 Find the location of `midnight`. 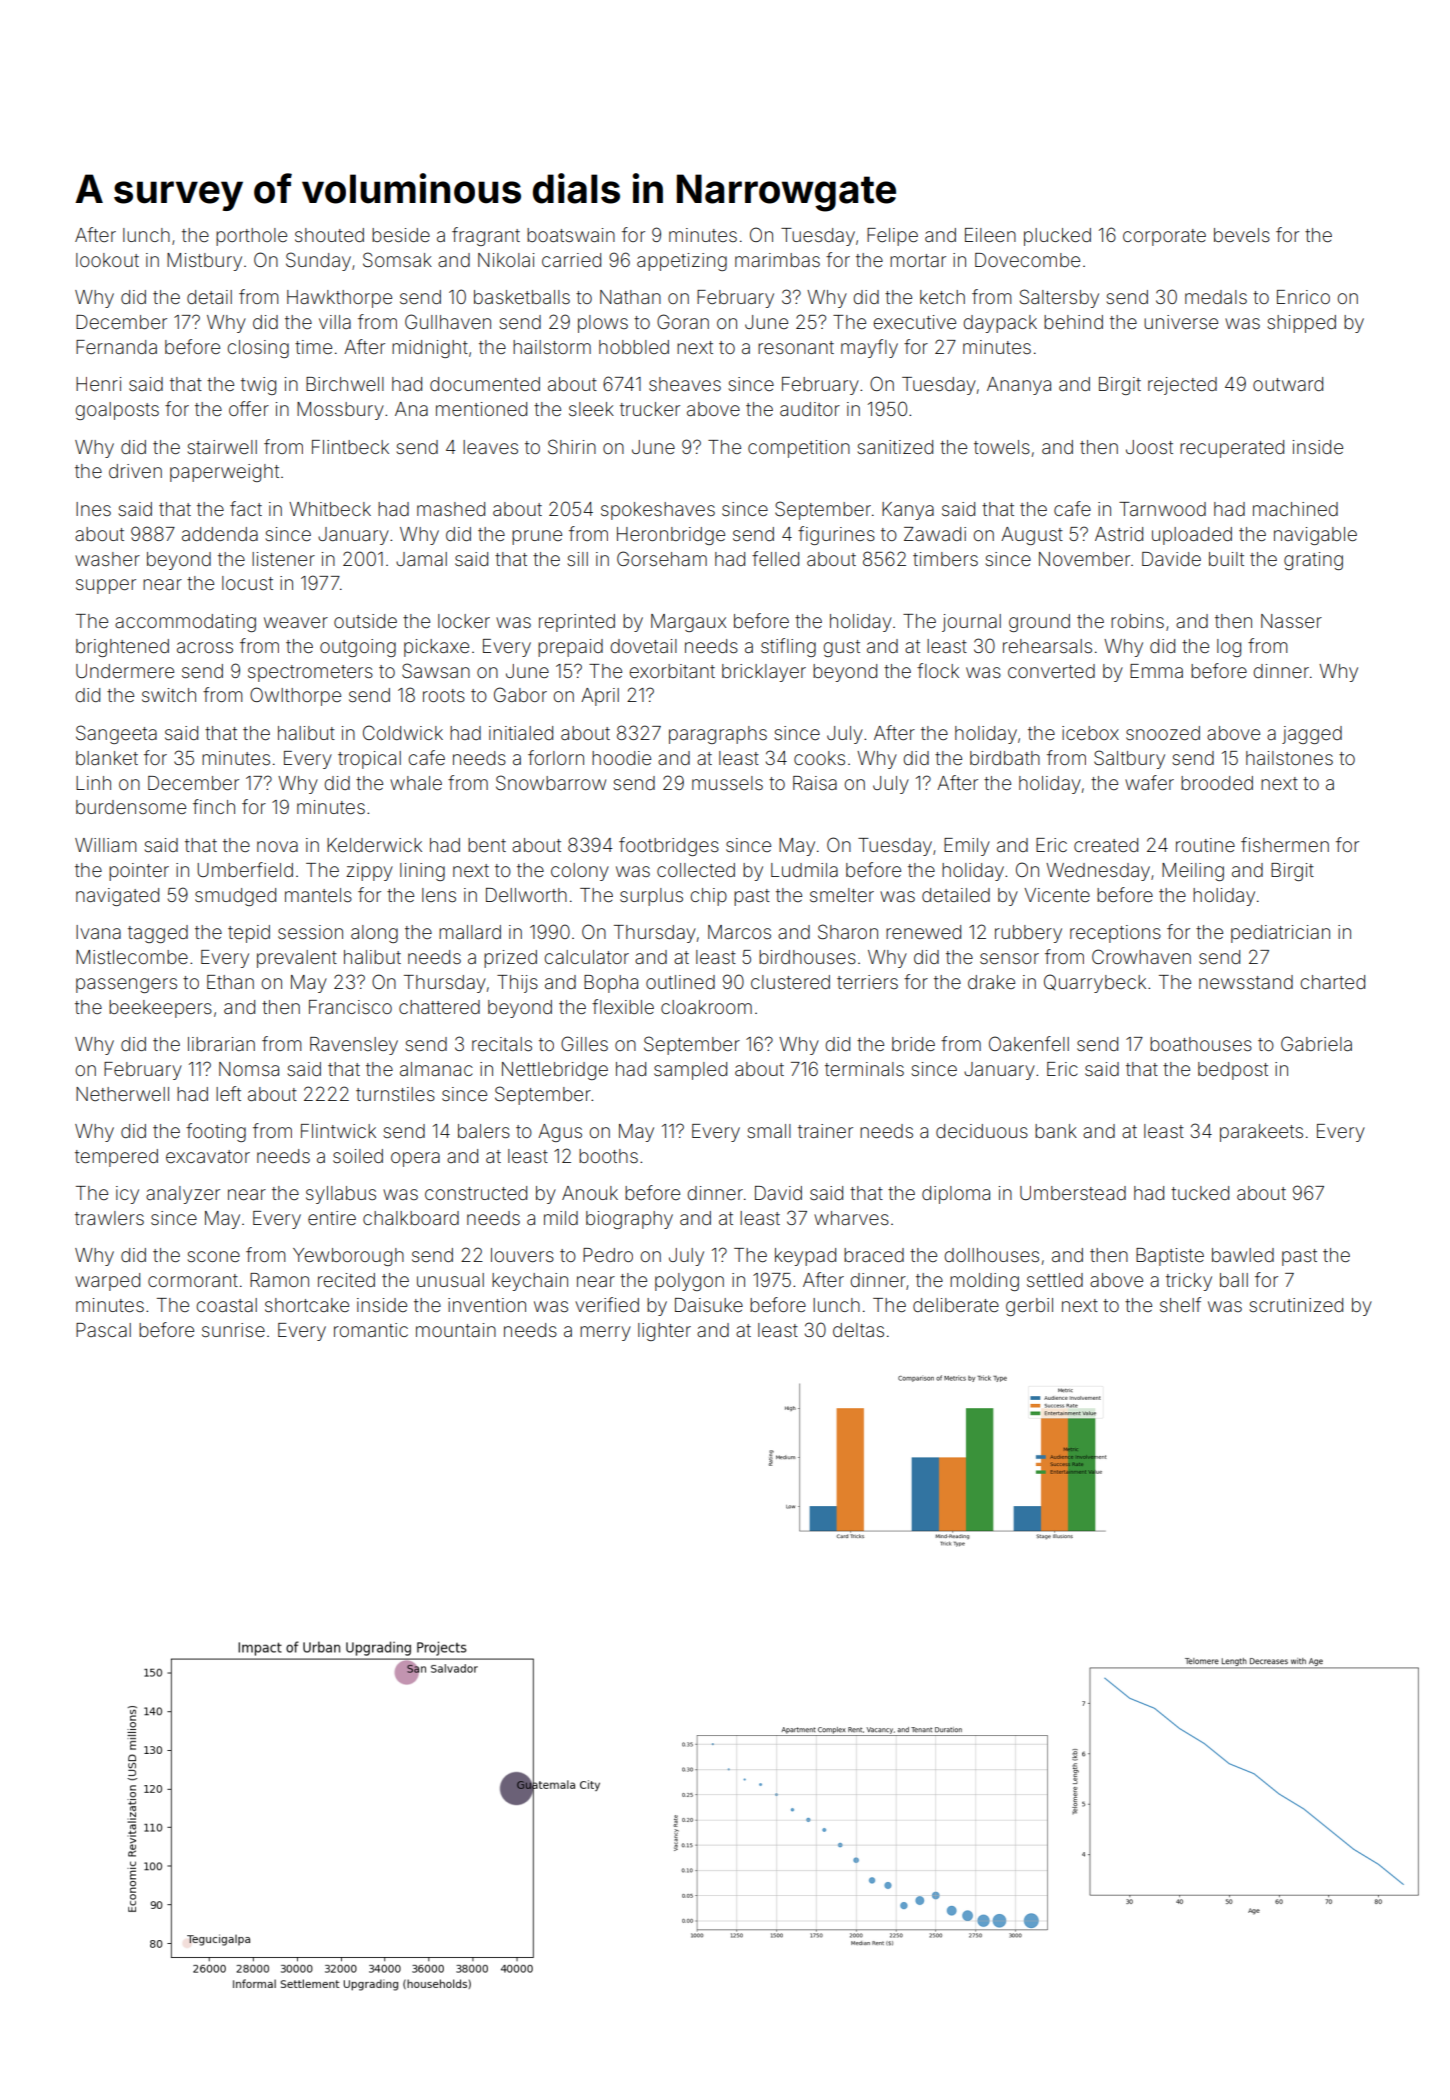

midnight is located at coordinates (430, 349).
